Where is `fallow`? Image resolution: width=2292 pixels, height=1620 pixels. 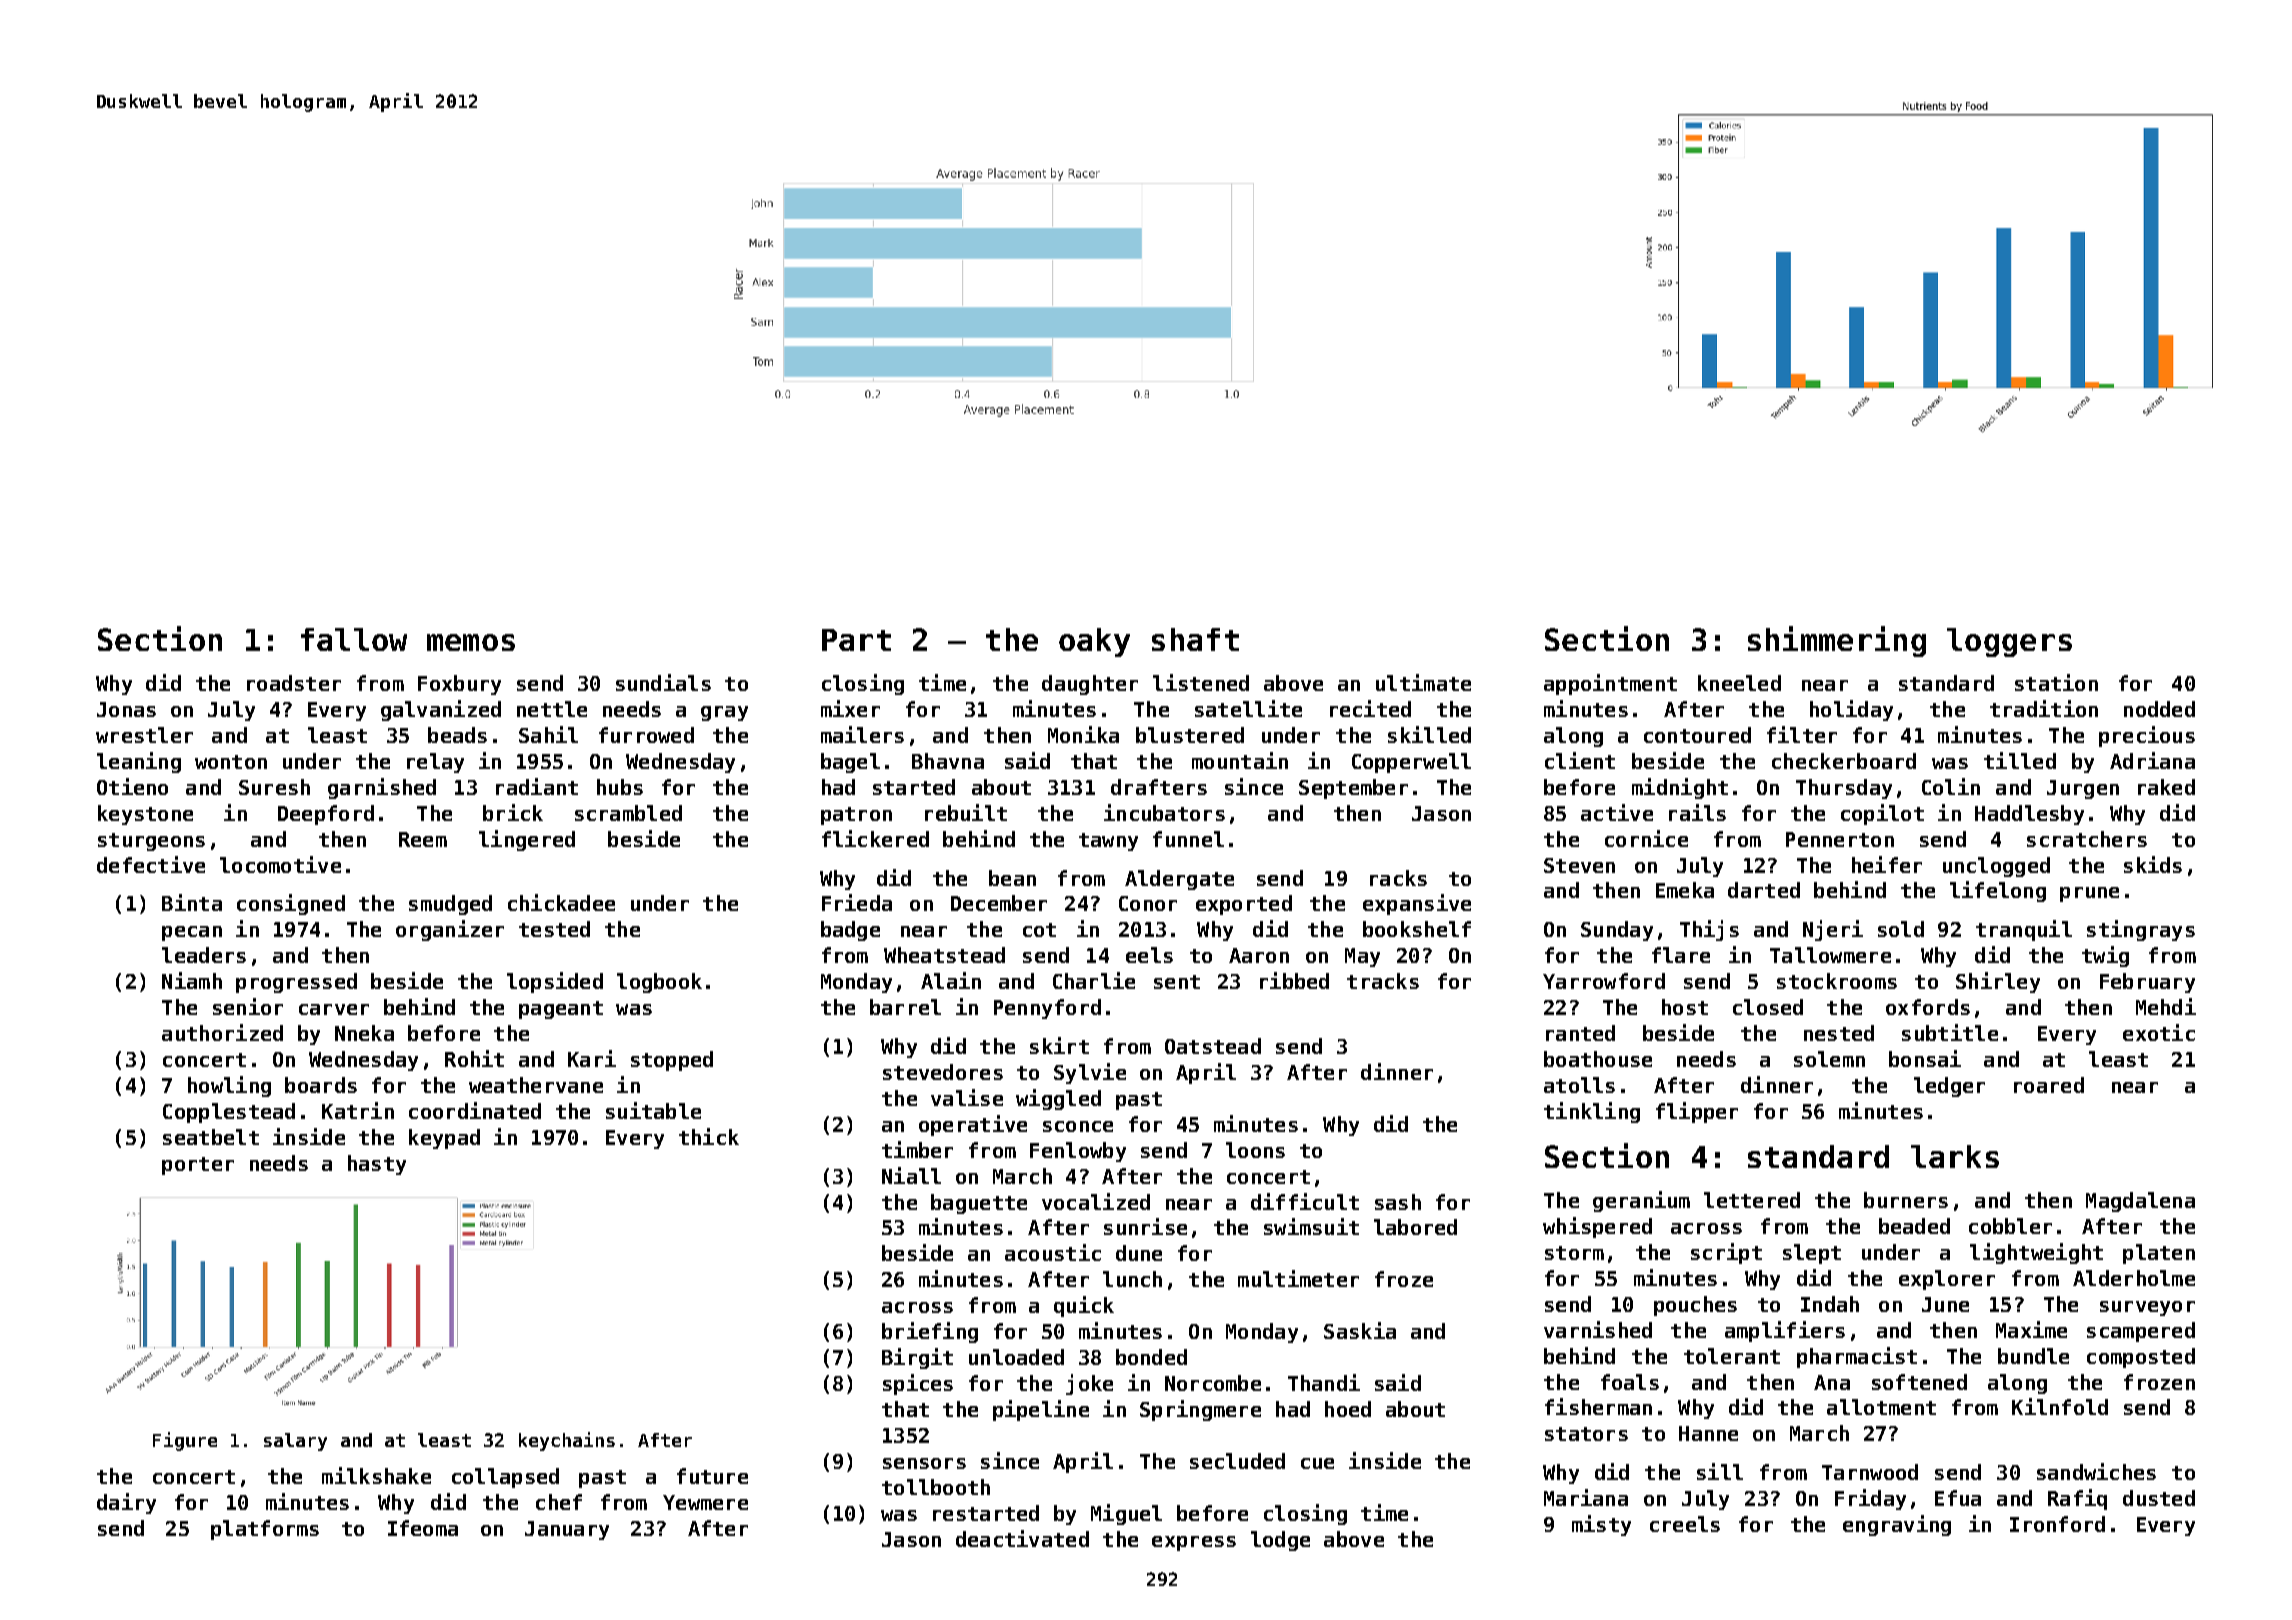
fallow is located at coordinates (354, 639).
